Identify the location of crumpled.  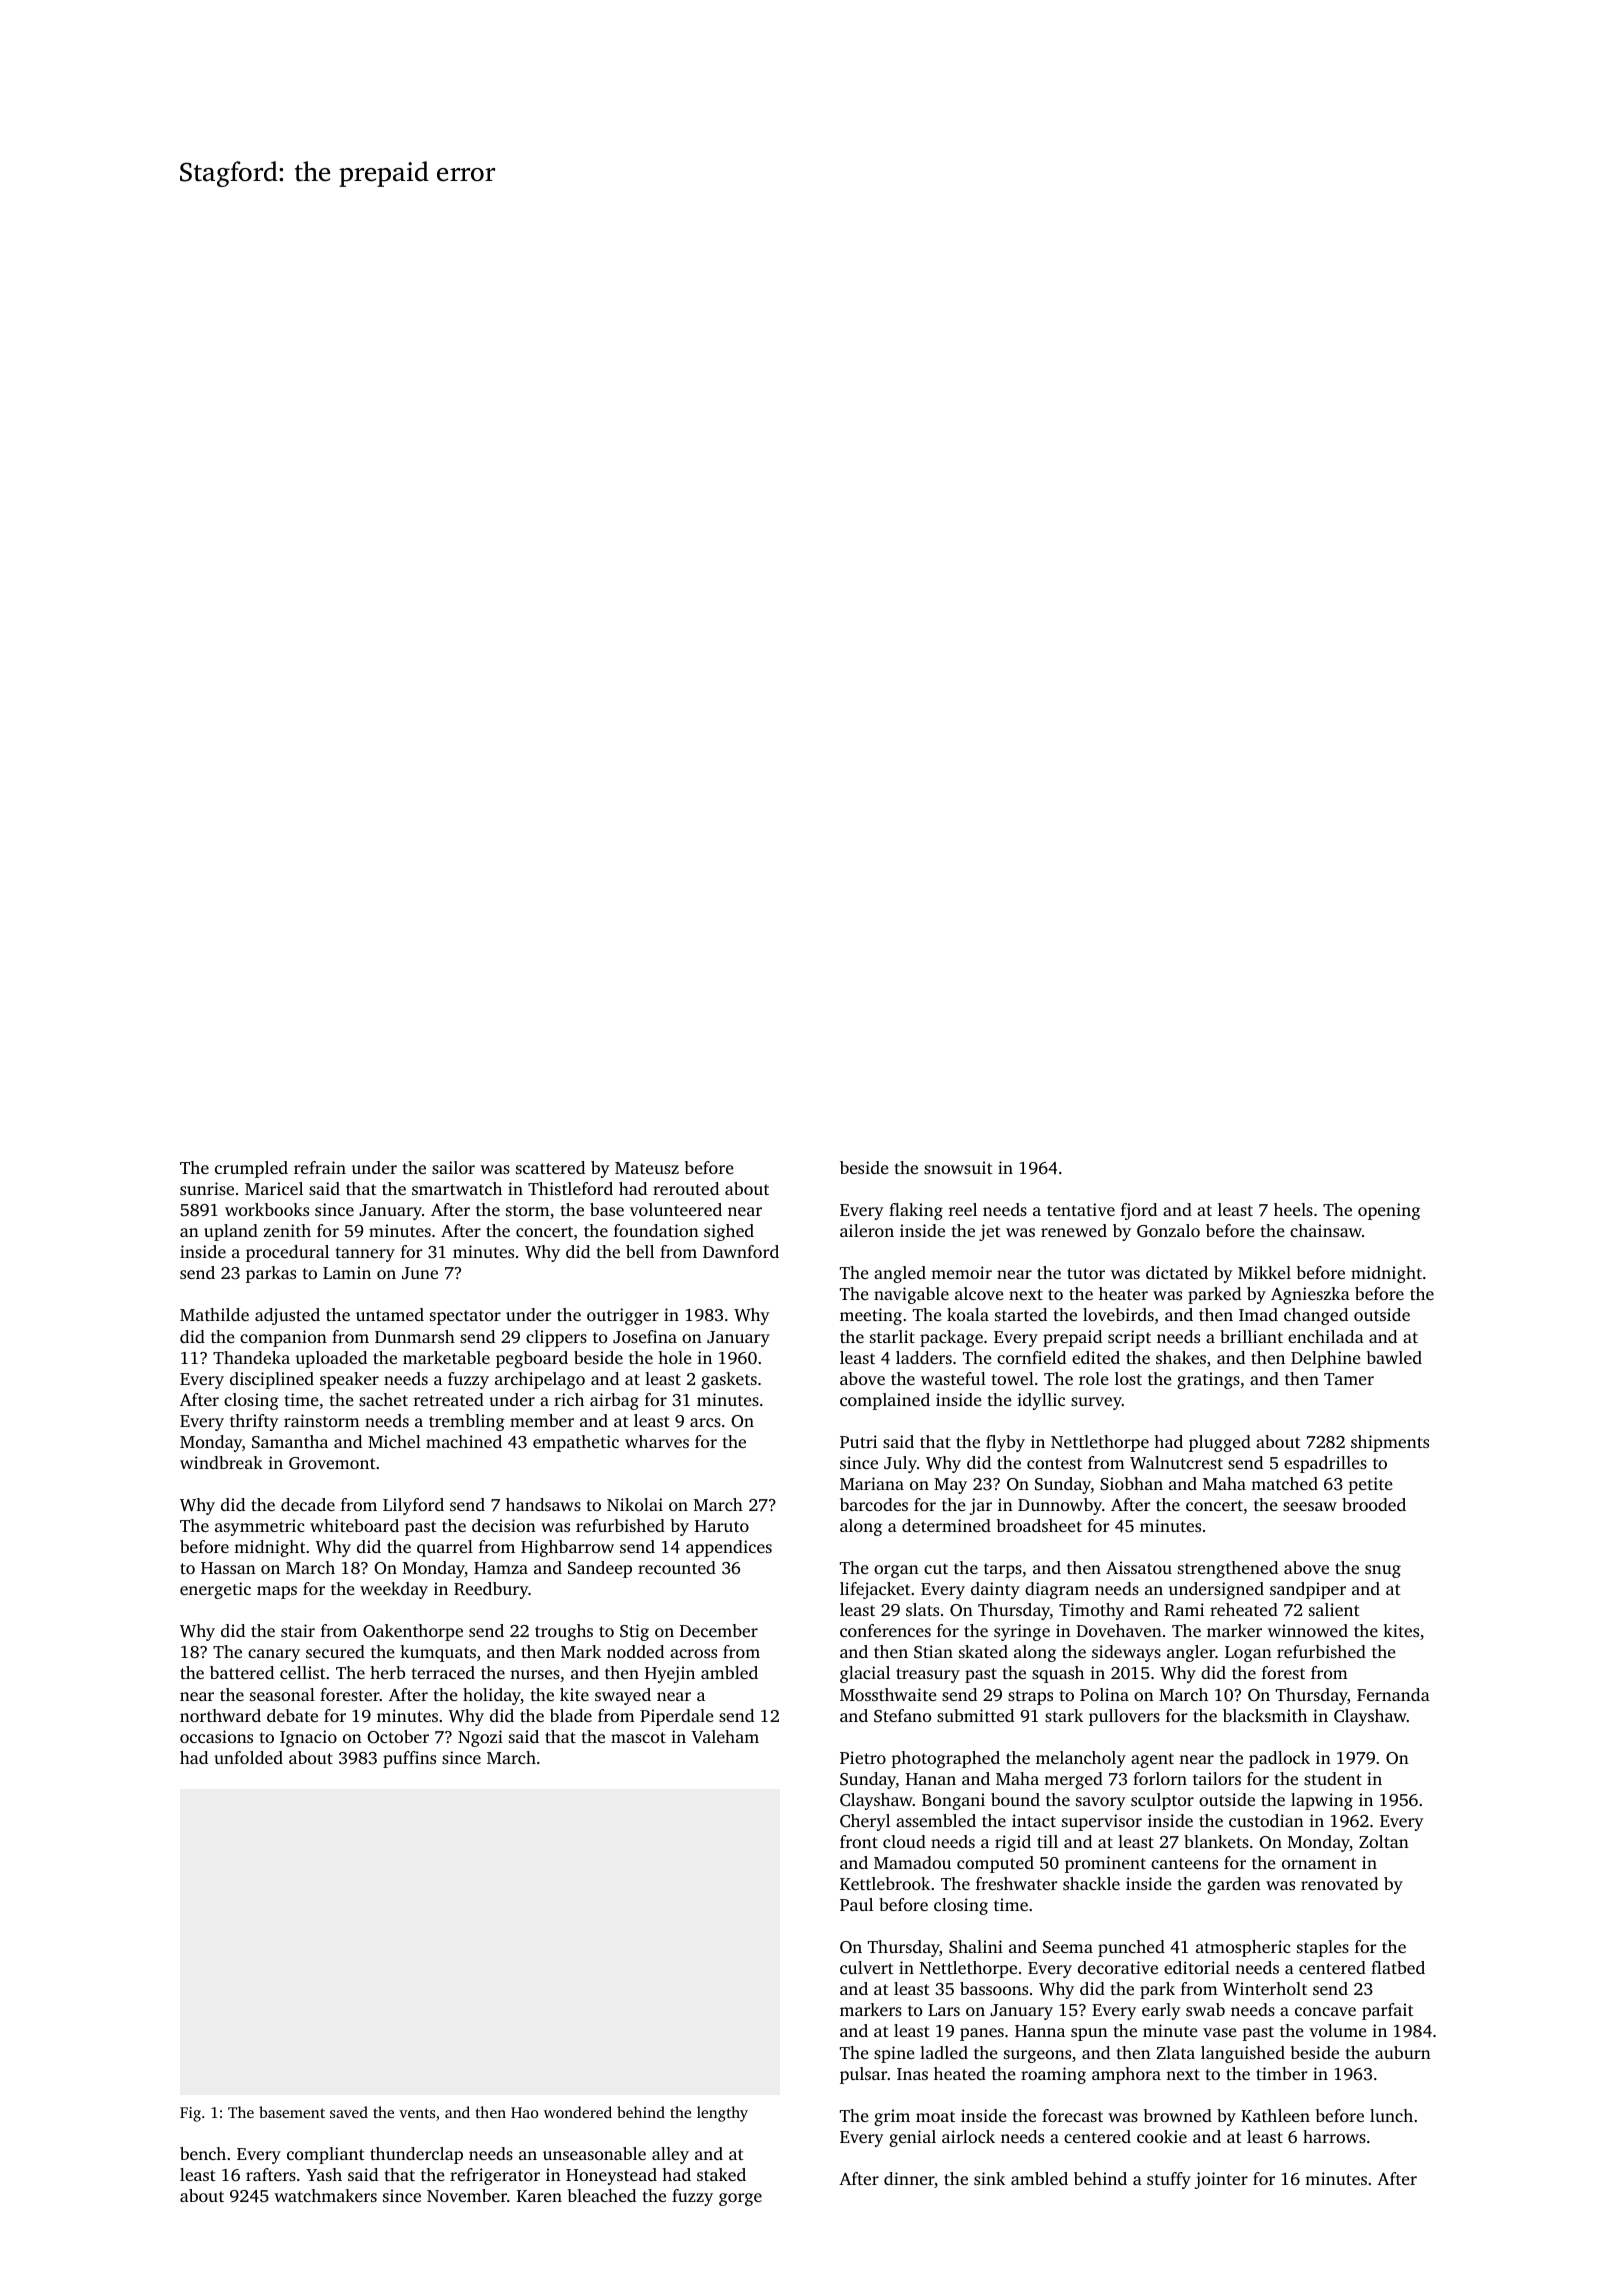
(251, 1169).
